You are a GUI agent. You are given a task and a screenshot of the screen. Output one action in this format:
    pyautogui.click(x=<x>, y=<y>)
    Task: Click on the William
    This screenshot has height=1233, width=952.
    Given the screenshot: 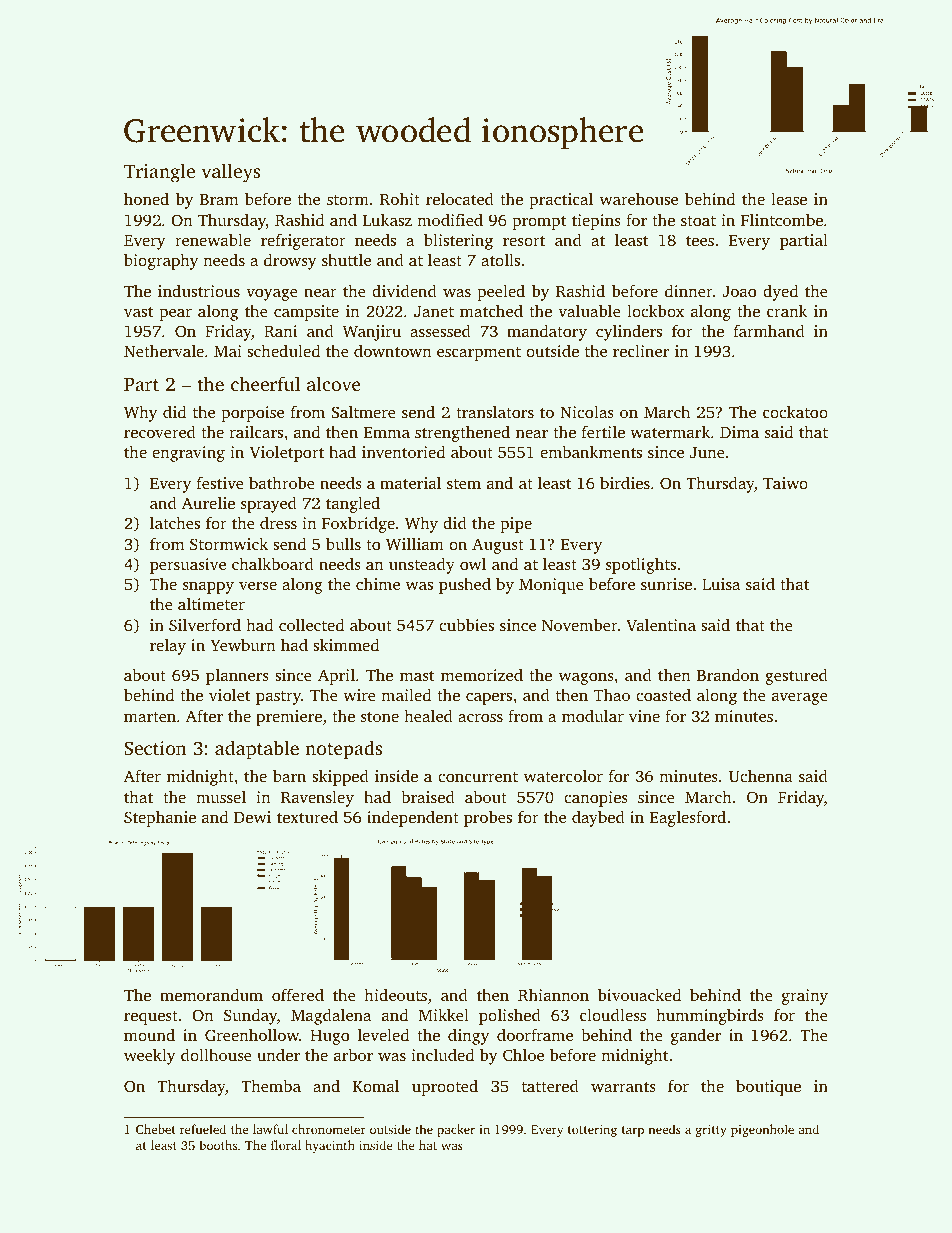 What is the action you would take?
    pyautogui.click(x=415, y=544)
